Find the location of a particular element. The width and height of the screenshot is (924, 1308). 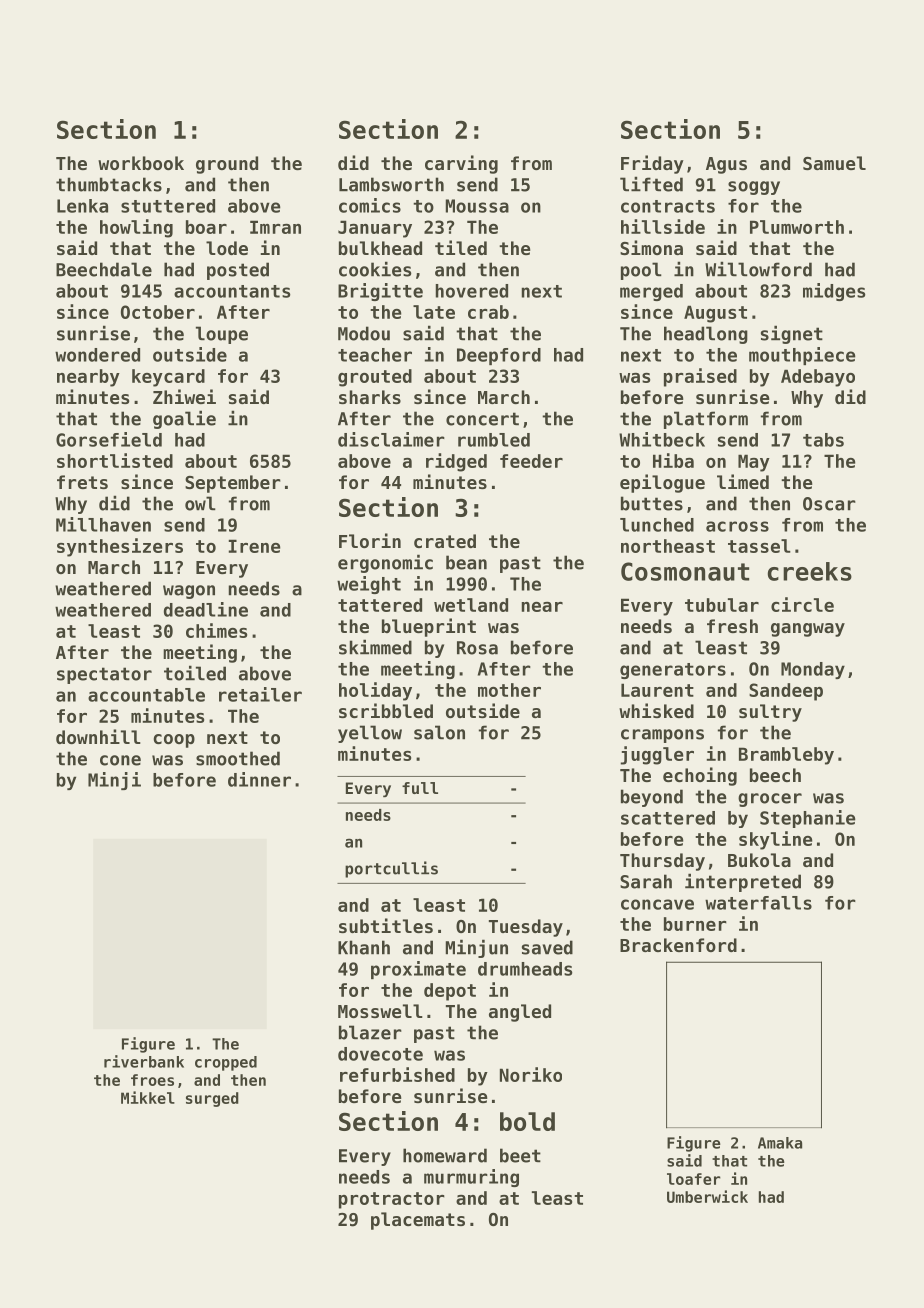

tabs is located at coordinates (823, 440).
